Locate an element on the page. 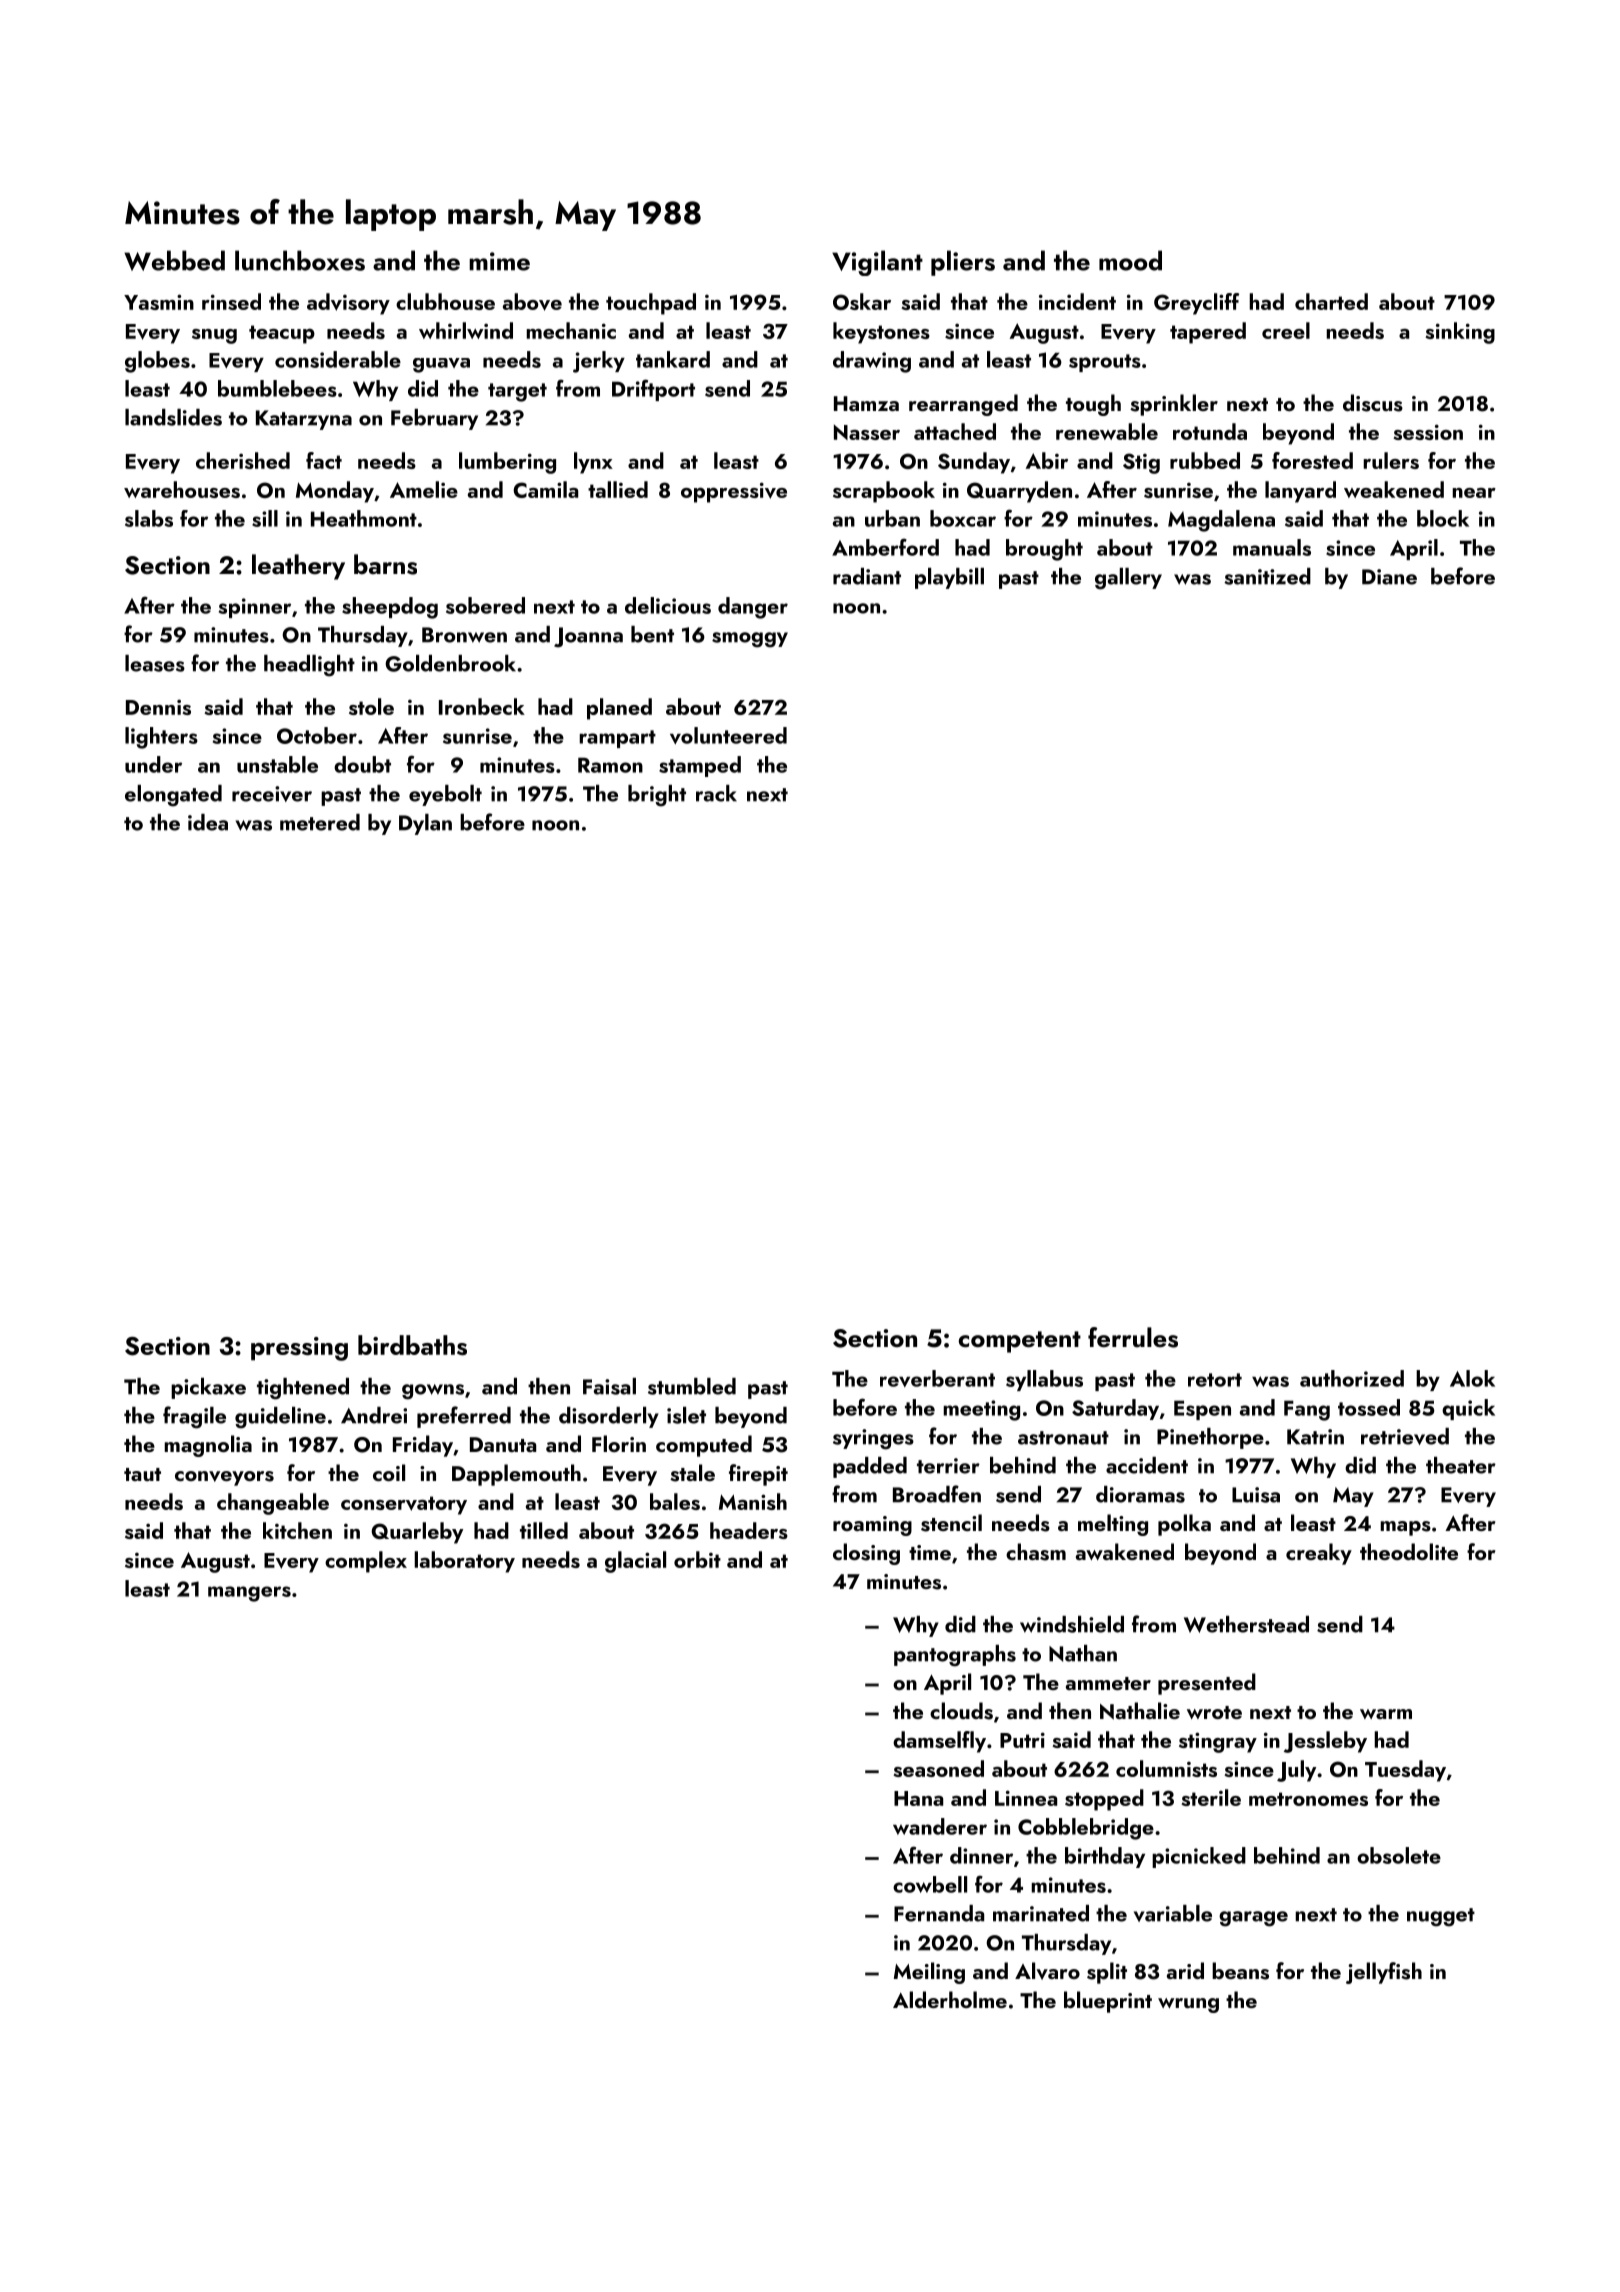  block is located at coordinates (1443, 518).
